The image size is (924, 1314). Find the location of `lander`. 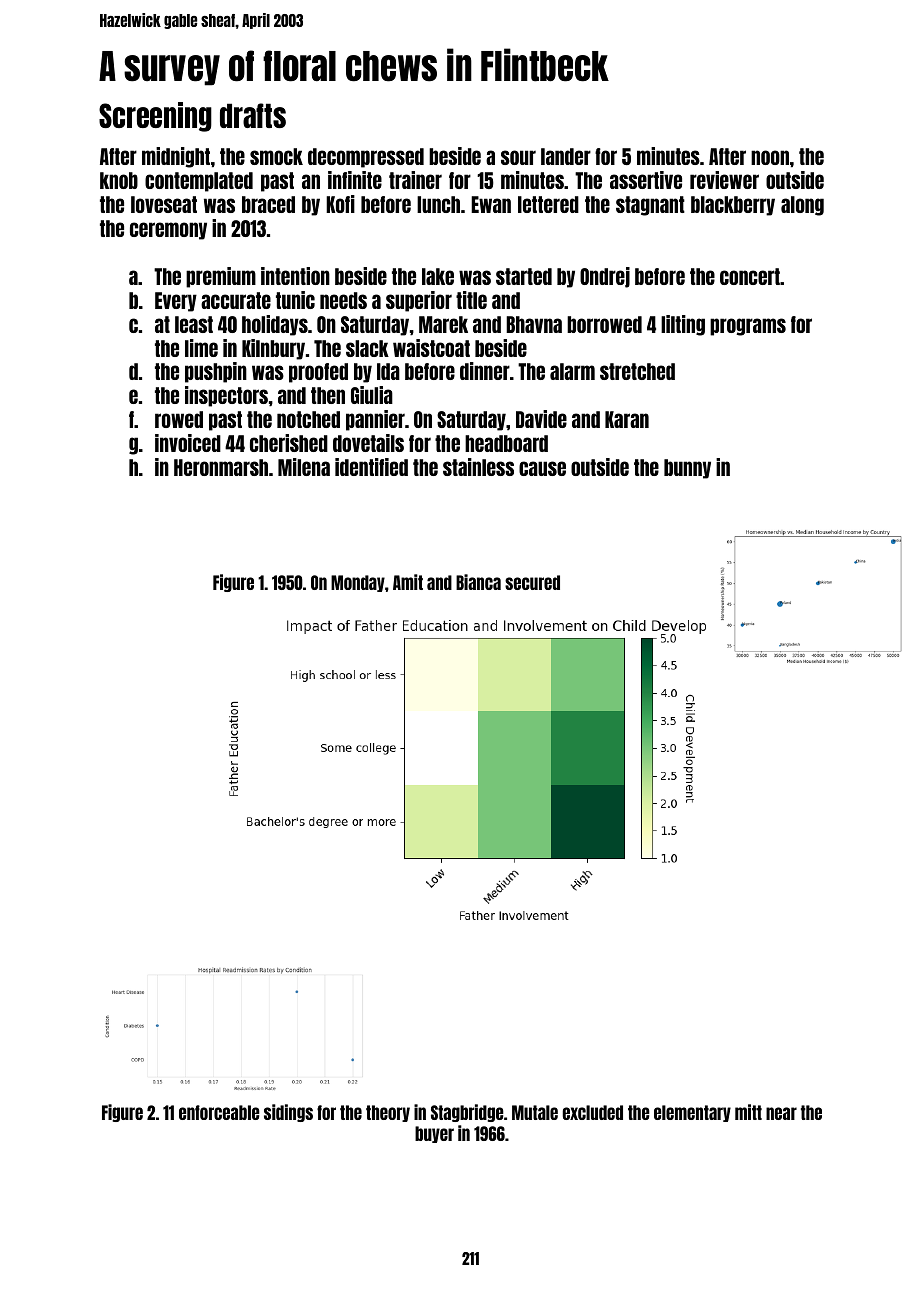

lander is located at coordinates (566, 156).
